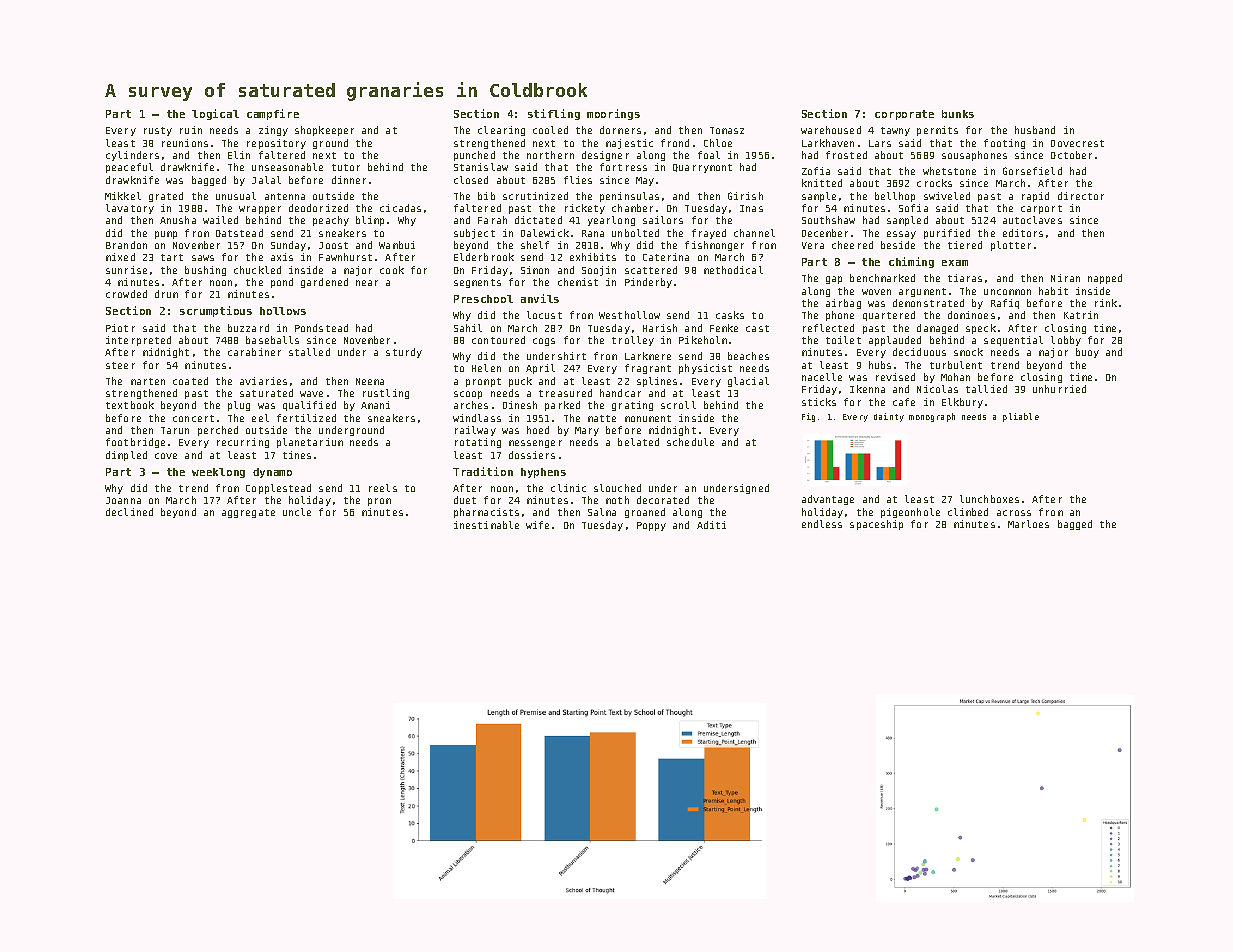  What do you see at coordinates (638, 442) in the image?
I see `belated` at bounding box center [638, 442].
